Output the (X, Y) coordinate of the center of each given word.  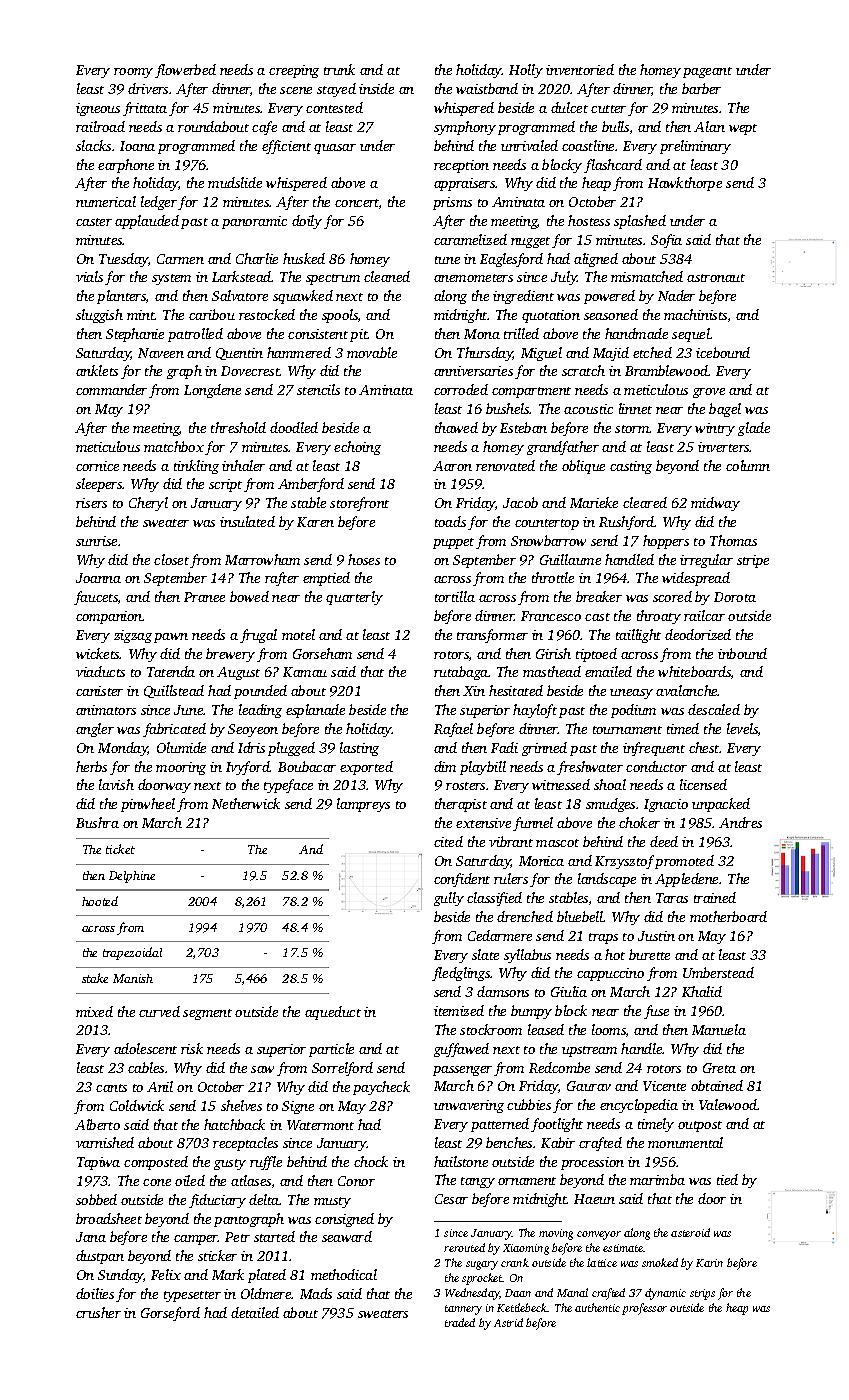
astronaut (716, 278)
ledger (159, 203)
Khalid (702, 991)
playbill (483, 768)
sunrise (96, 541)
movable (372, 352)
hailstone (461, 1161)
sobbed (96, 1199)
